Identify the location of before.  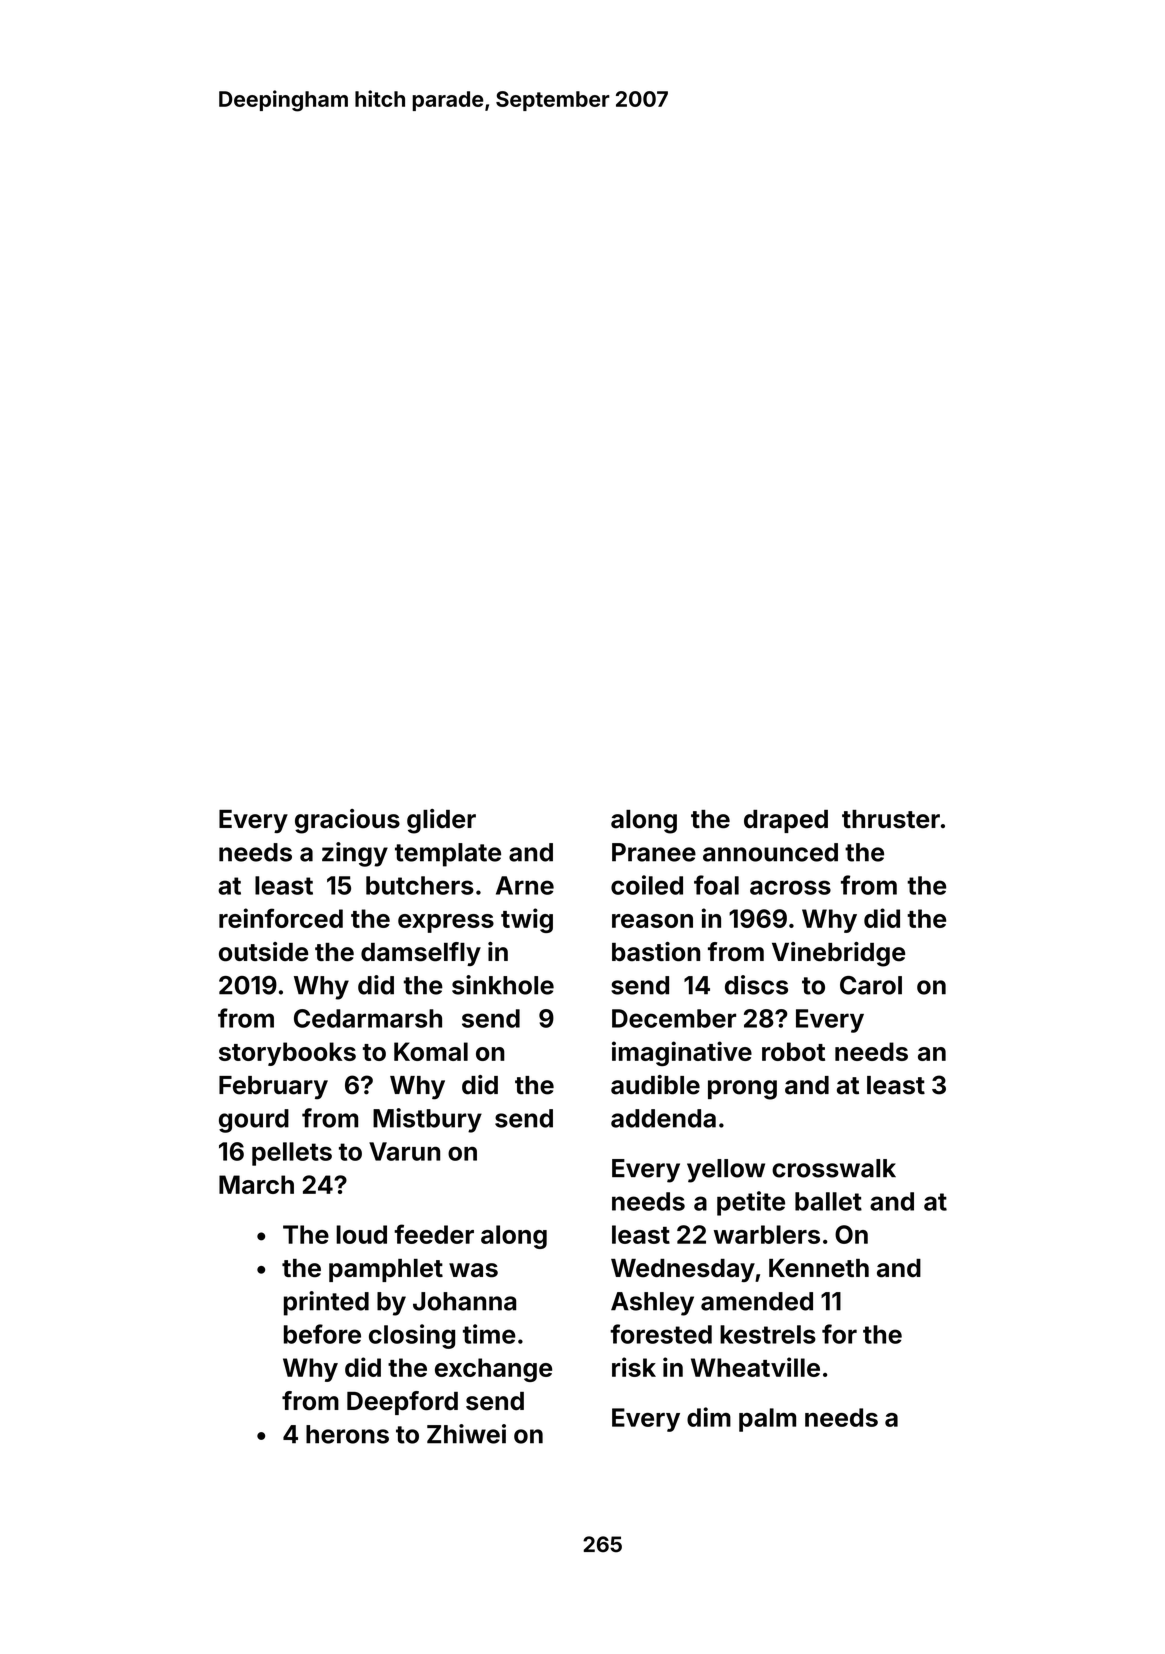
(322, 1334).
